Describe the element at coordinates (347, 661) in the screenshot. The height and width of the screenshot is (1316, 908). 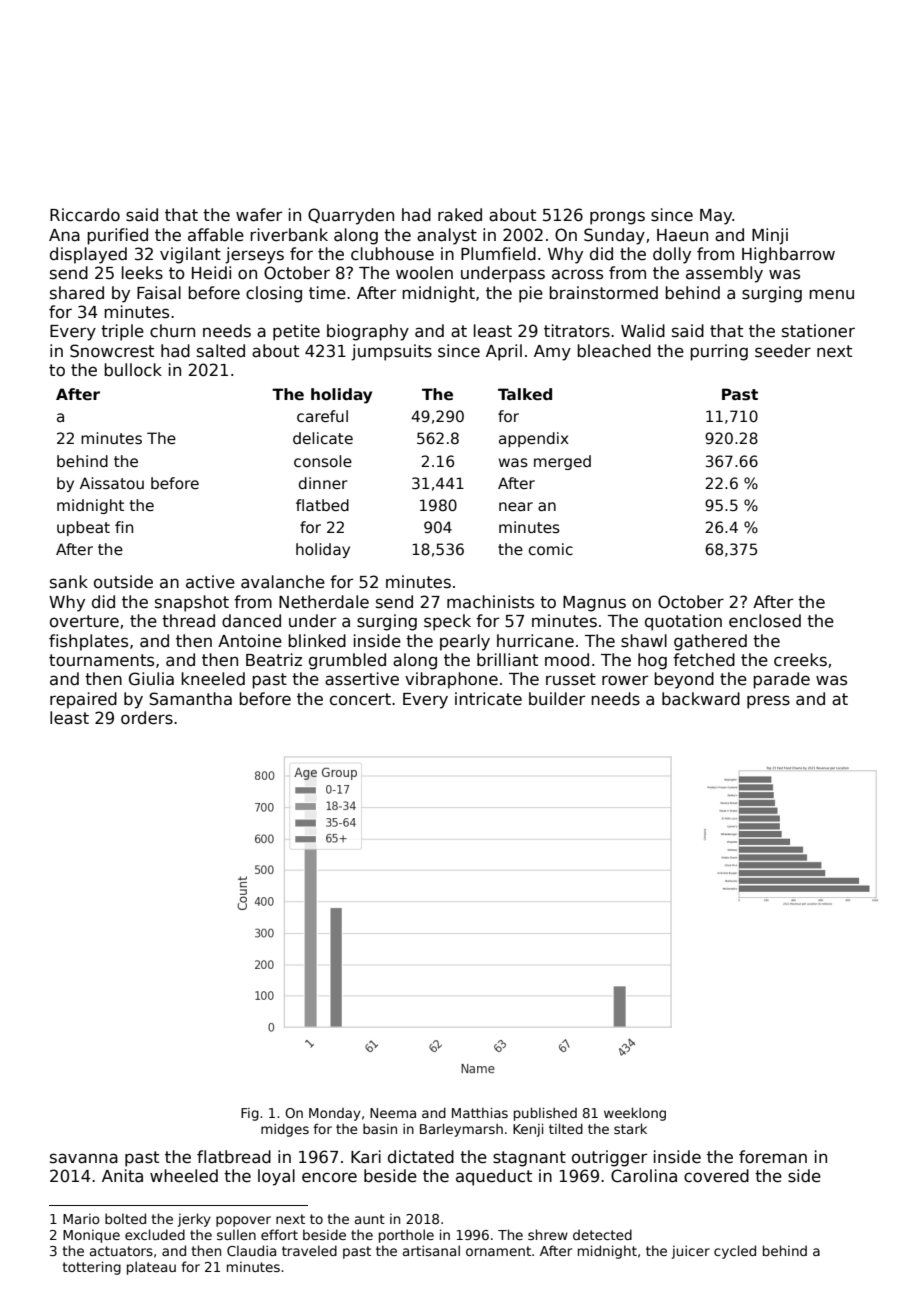
I see `grumbled` at that location.
